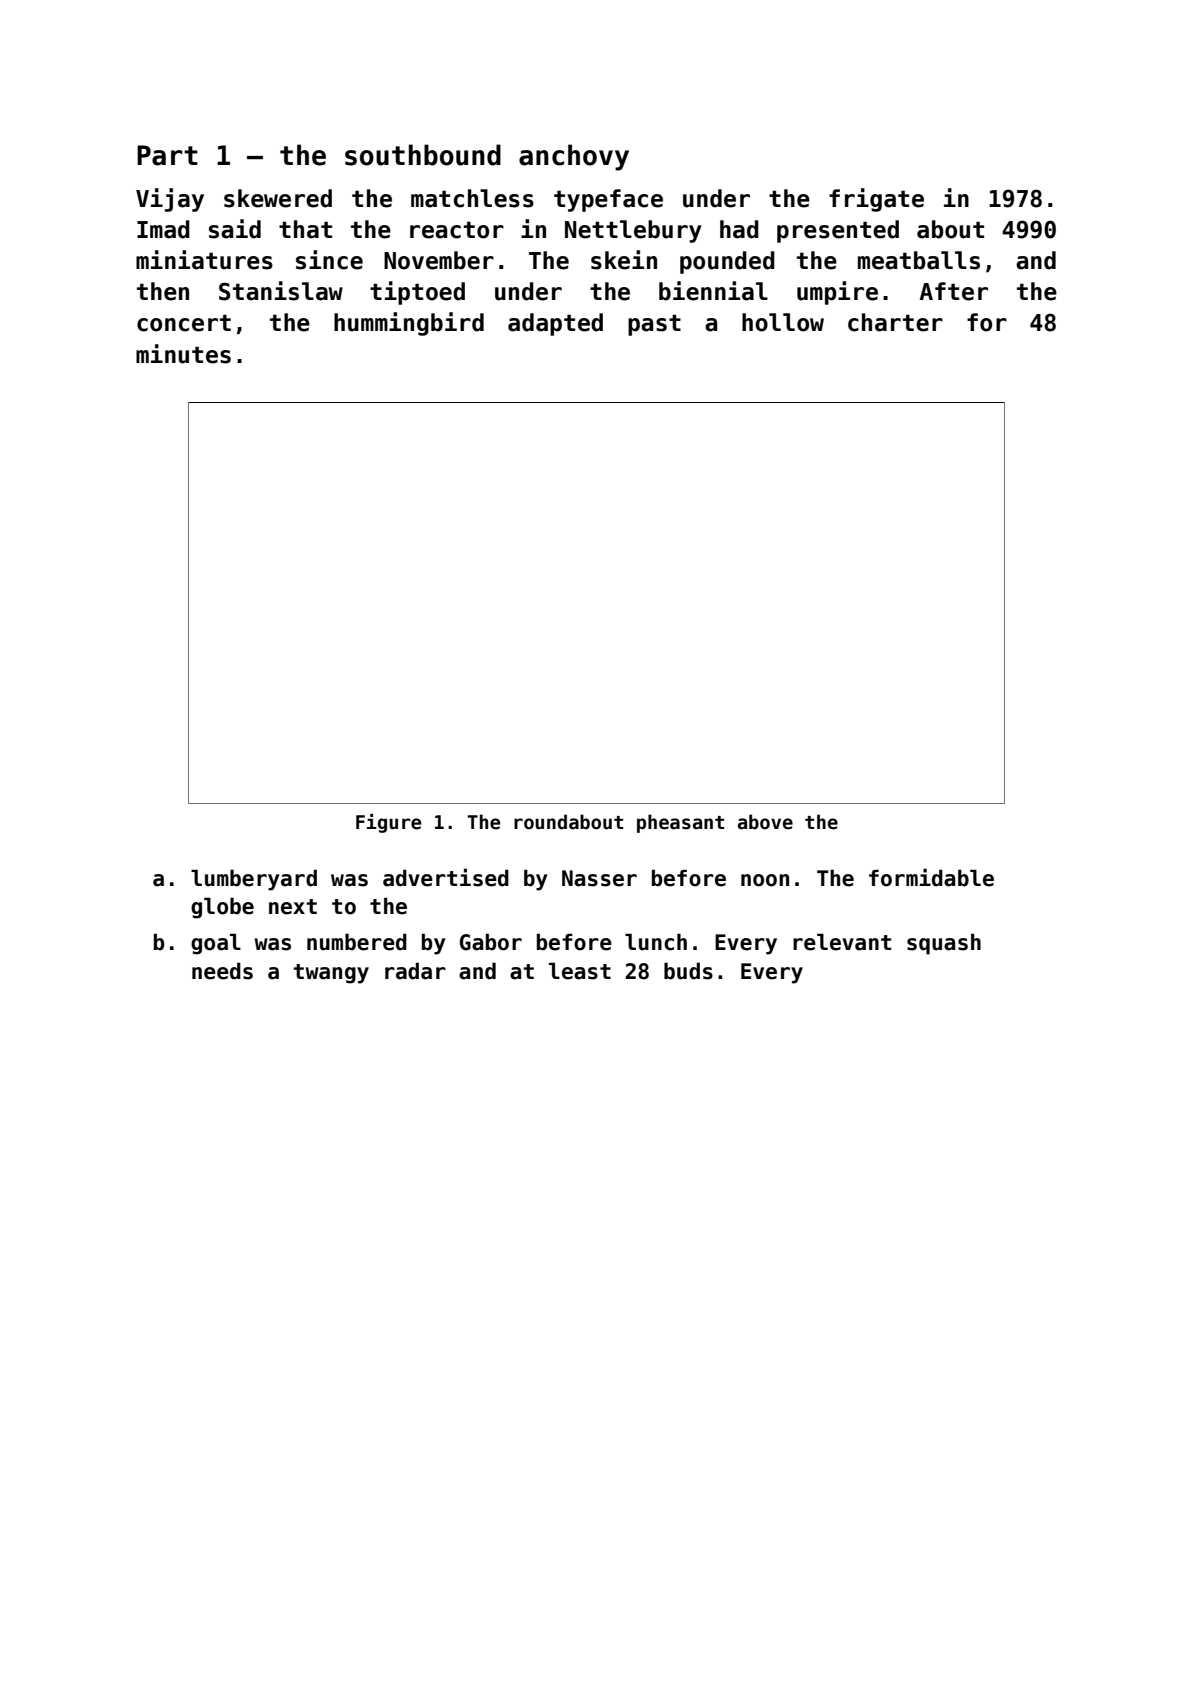 This image has width=1193, height=1688. What do you see at coordinates (944, 944) in the image?
I see `squash` at bounding box center [944, 944].
